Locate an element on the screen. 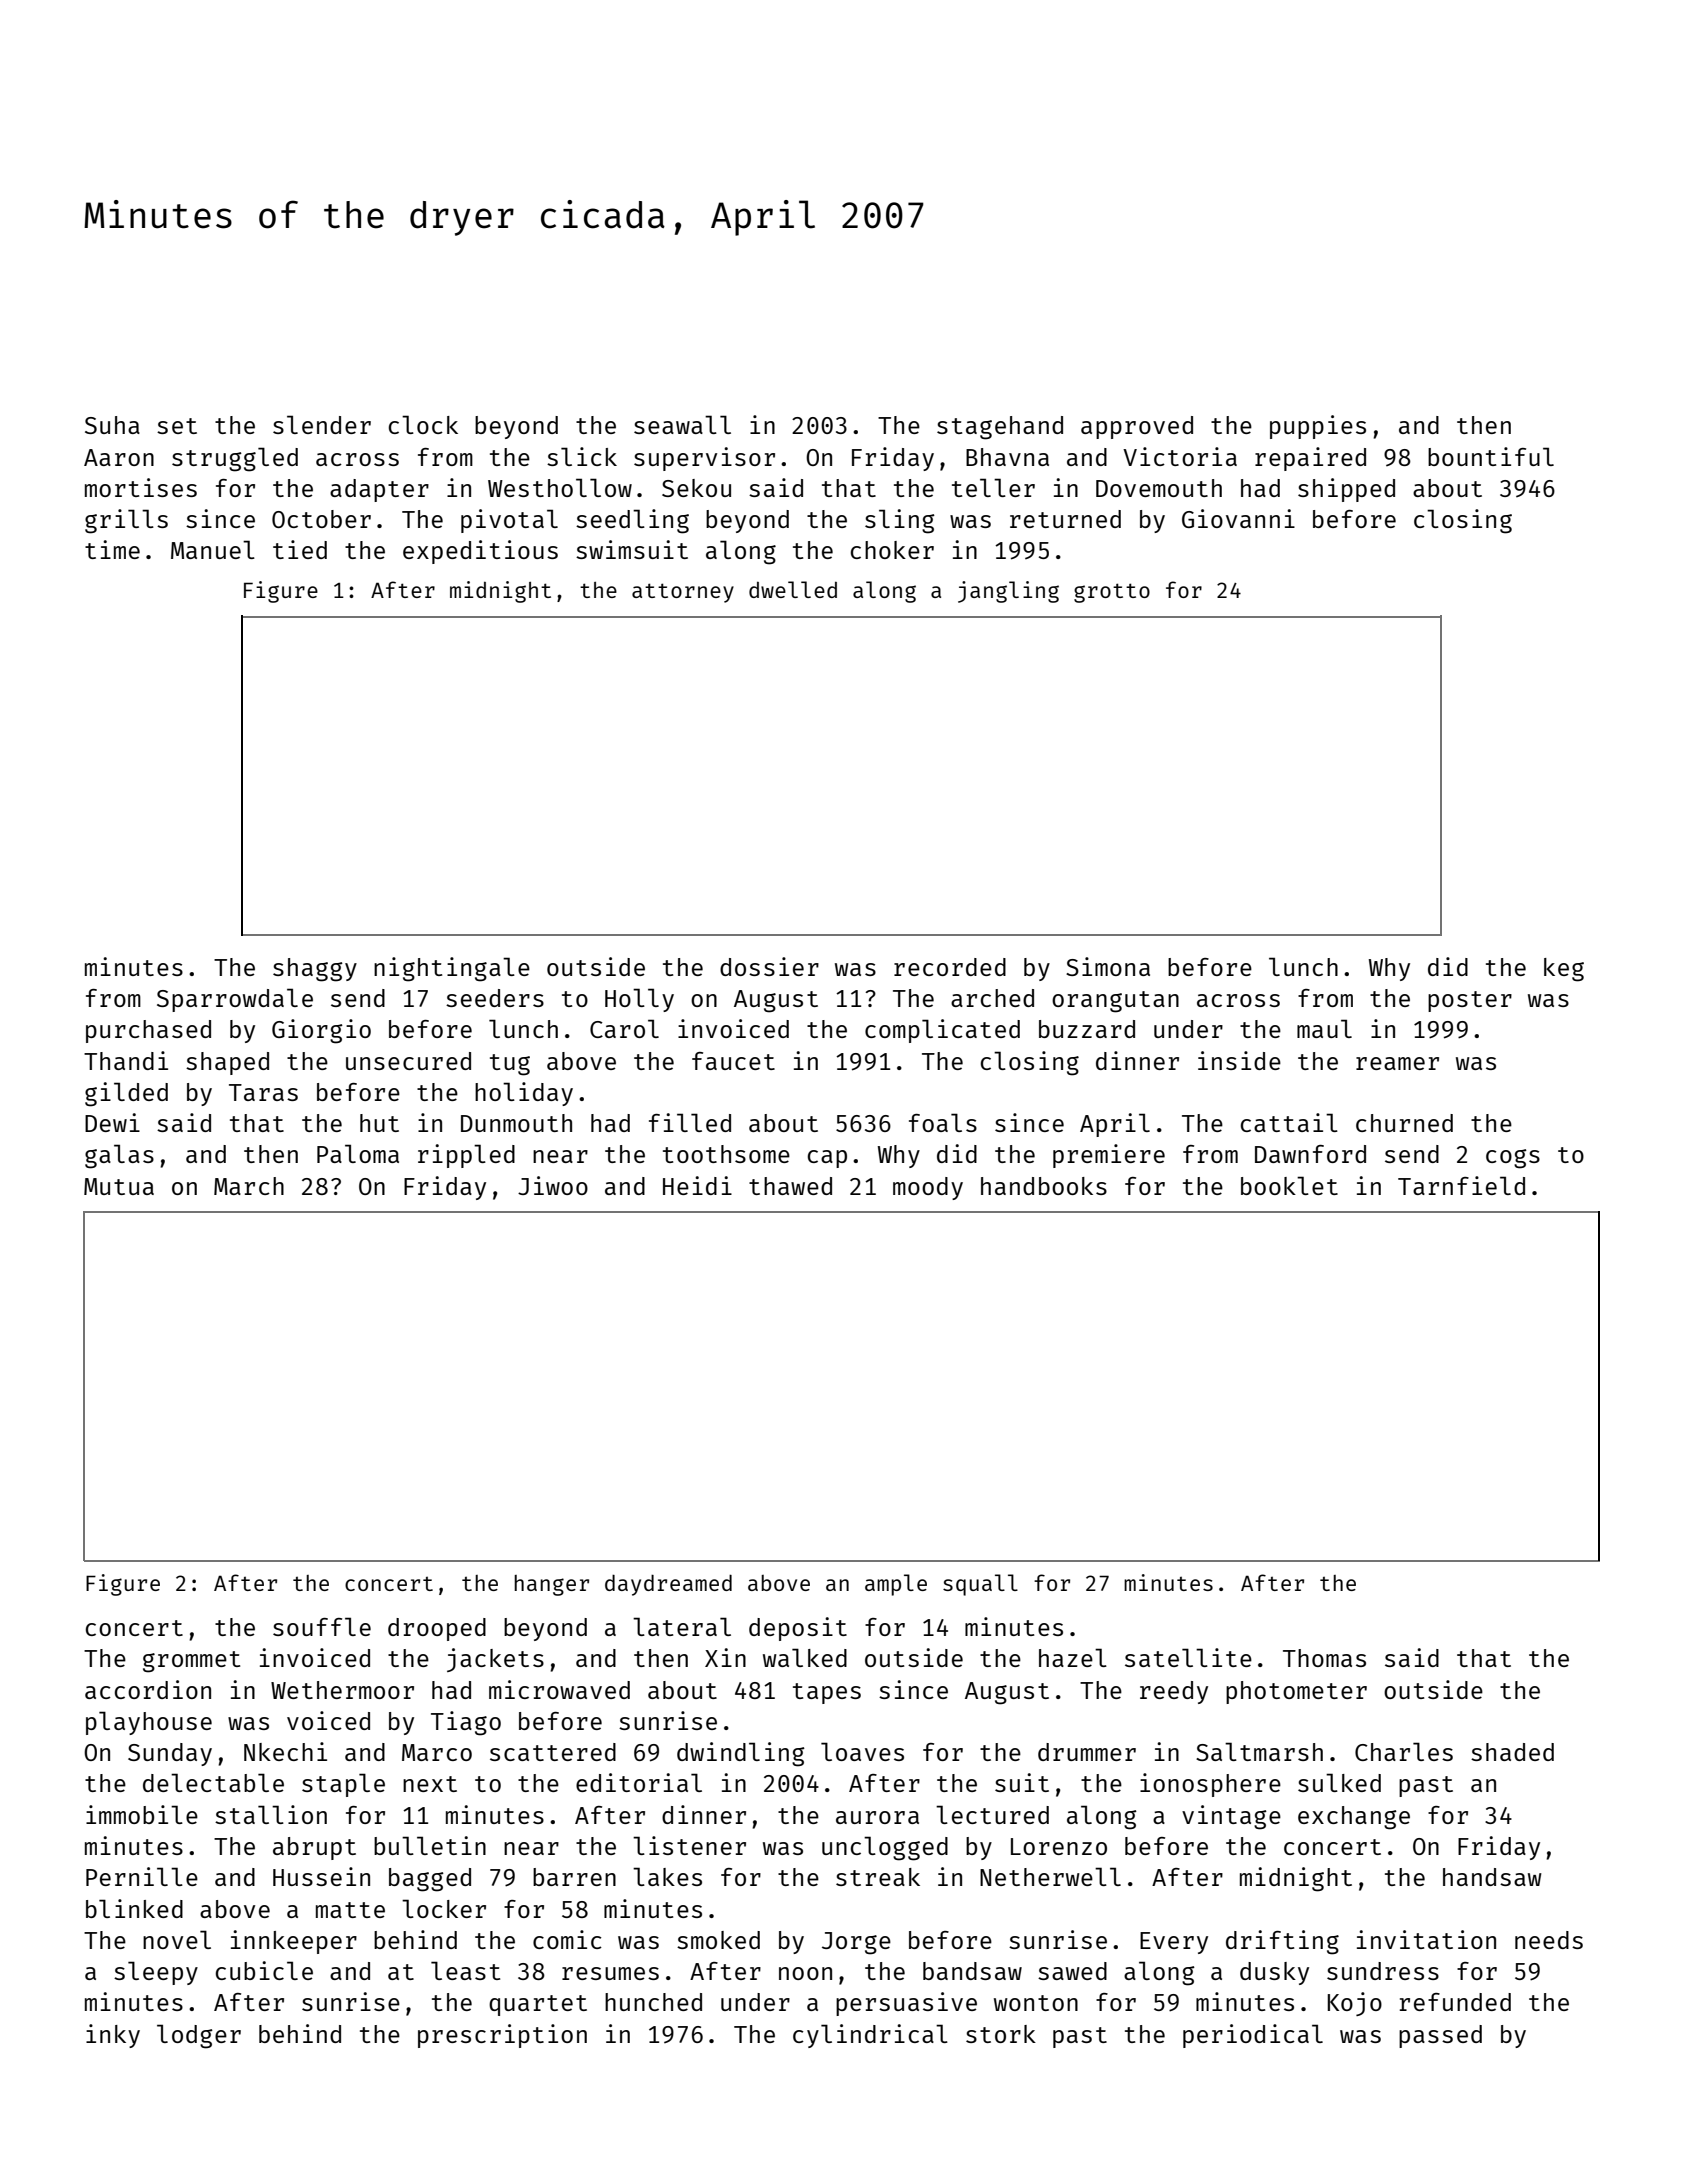 The width and height of the screenshot is (1683, 2178). drooped is located at coordinates (437, 1629).
